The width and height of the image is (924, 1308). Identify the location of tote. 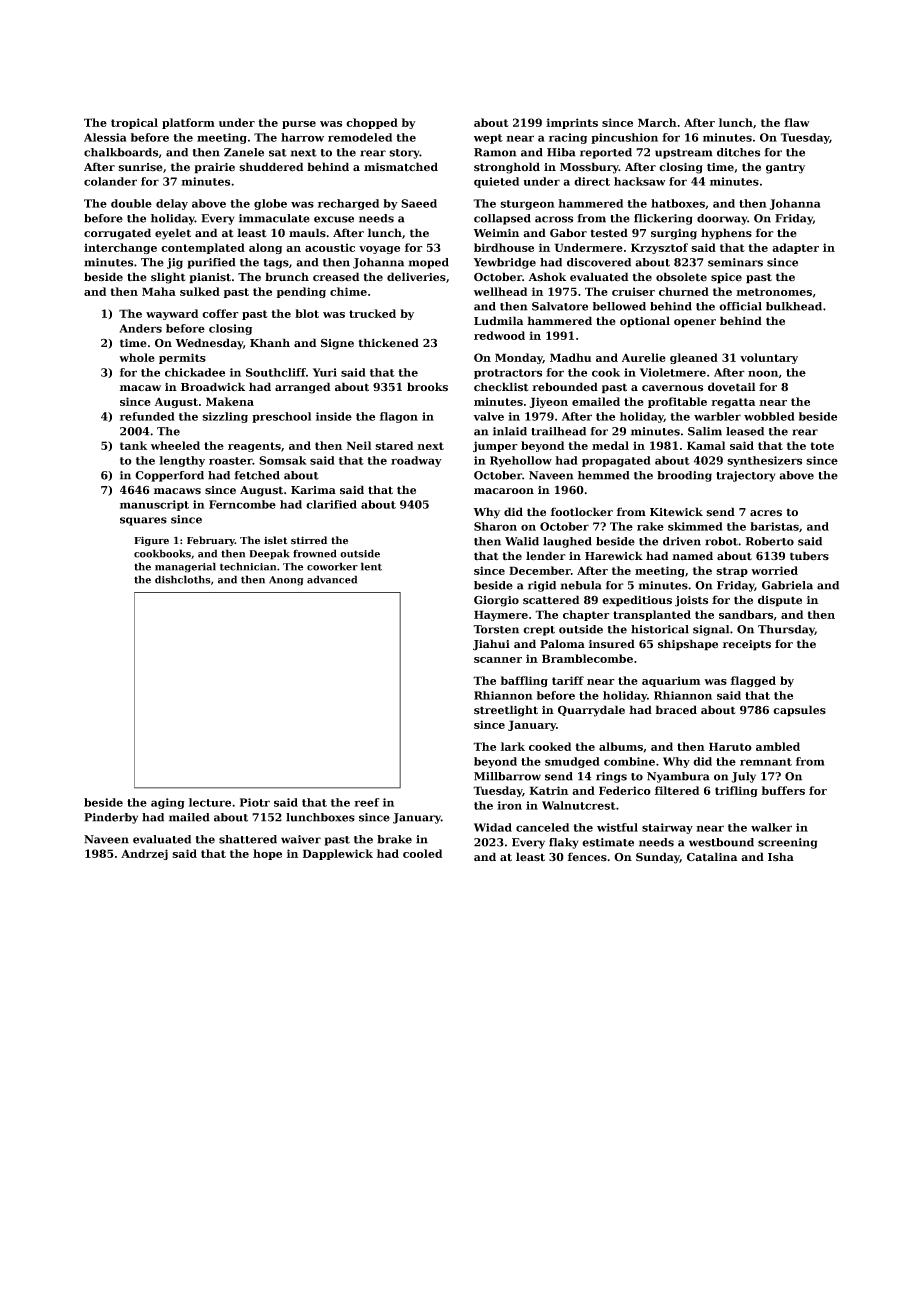
(822, 446).
